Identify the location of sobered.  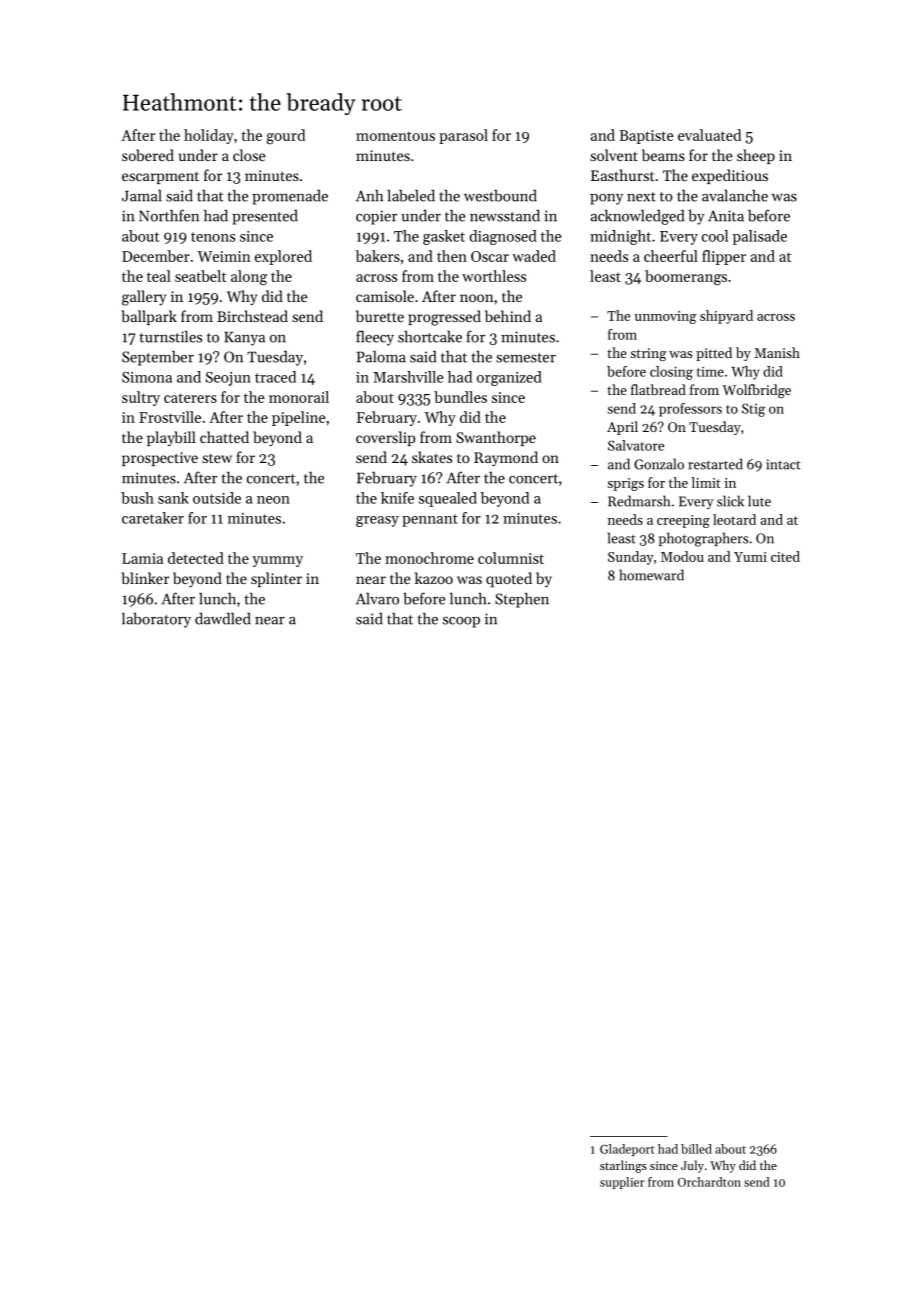
(148, 155).
